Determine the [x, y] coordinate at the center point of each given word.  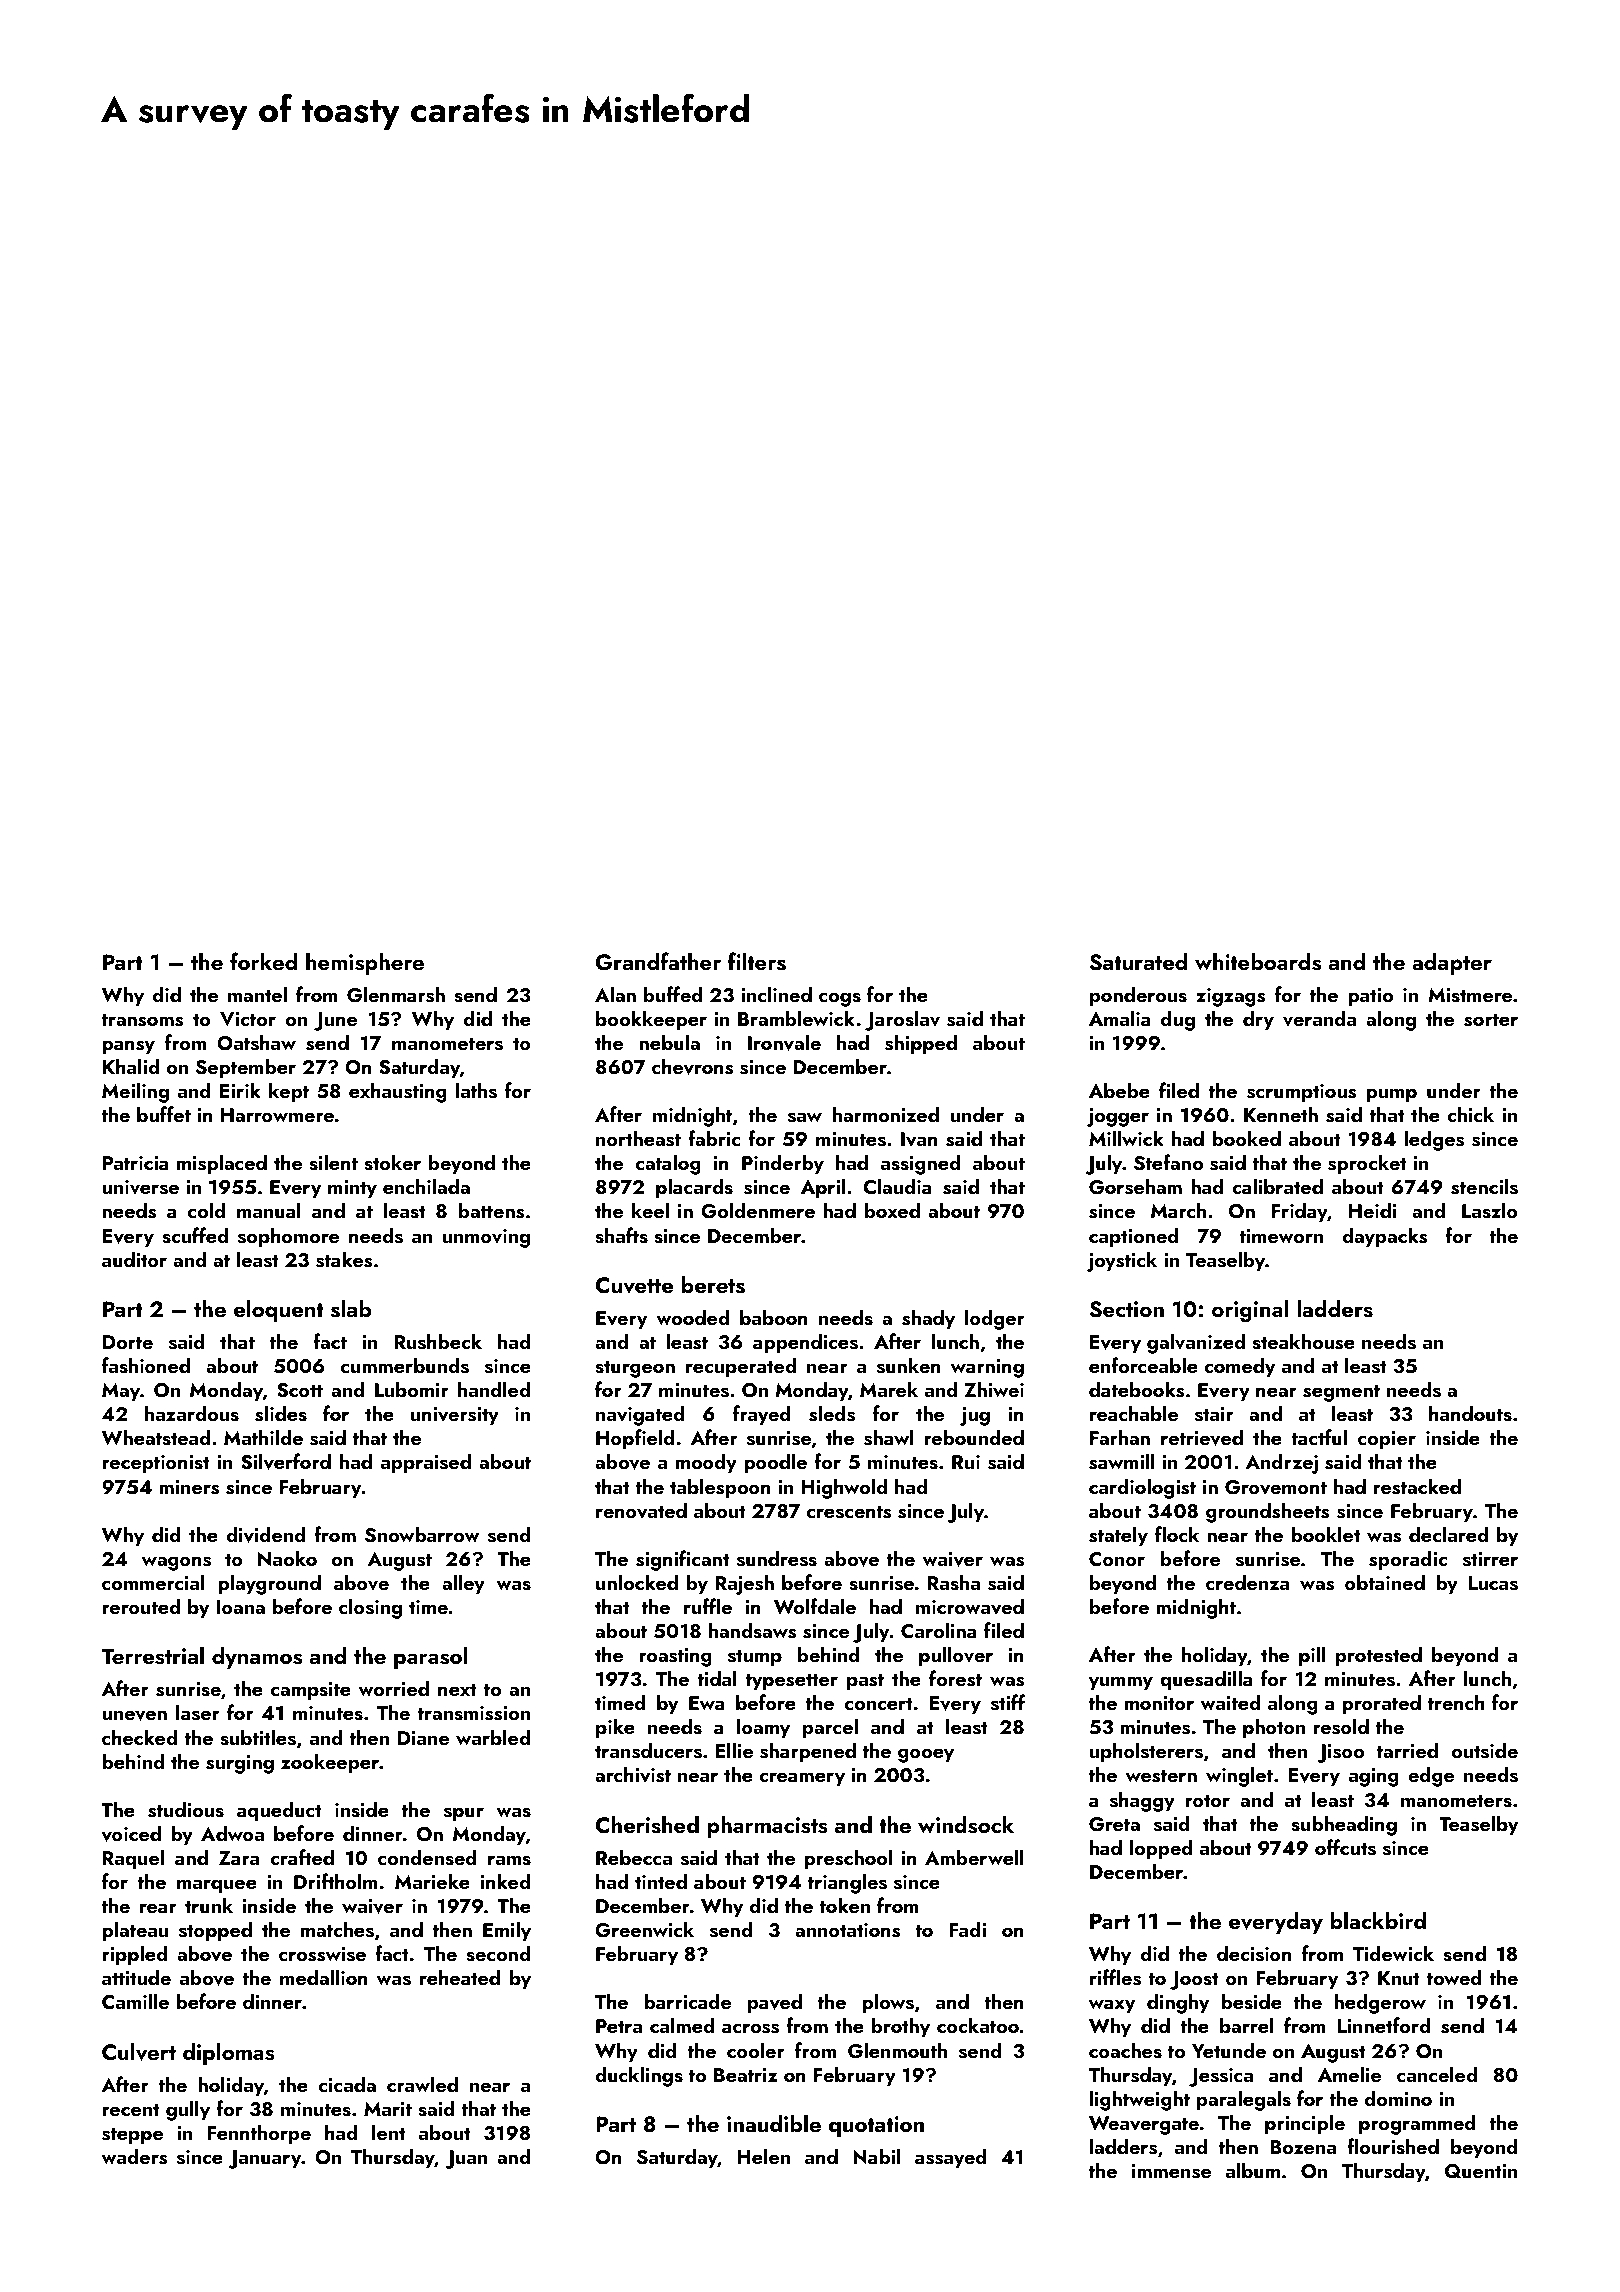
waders [134, 2156]
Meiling [135, 1092]
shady [928, 1319]
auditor [134, 1259]
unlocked [637, 1582]
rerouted [141, 1606]
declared [1448, 1534]
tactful [1319, 1437]
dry [1258, 1020]
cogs [840, 999]
